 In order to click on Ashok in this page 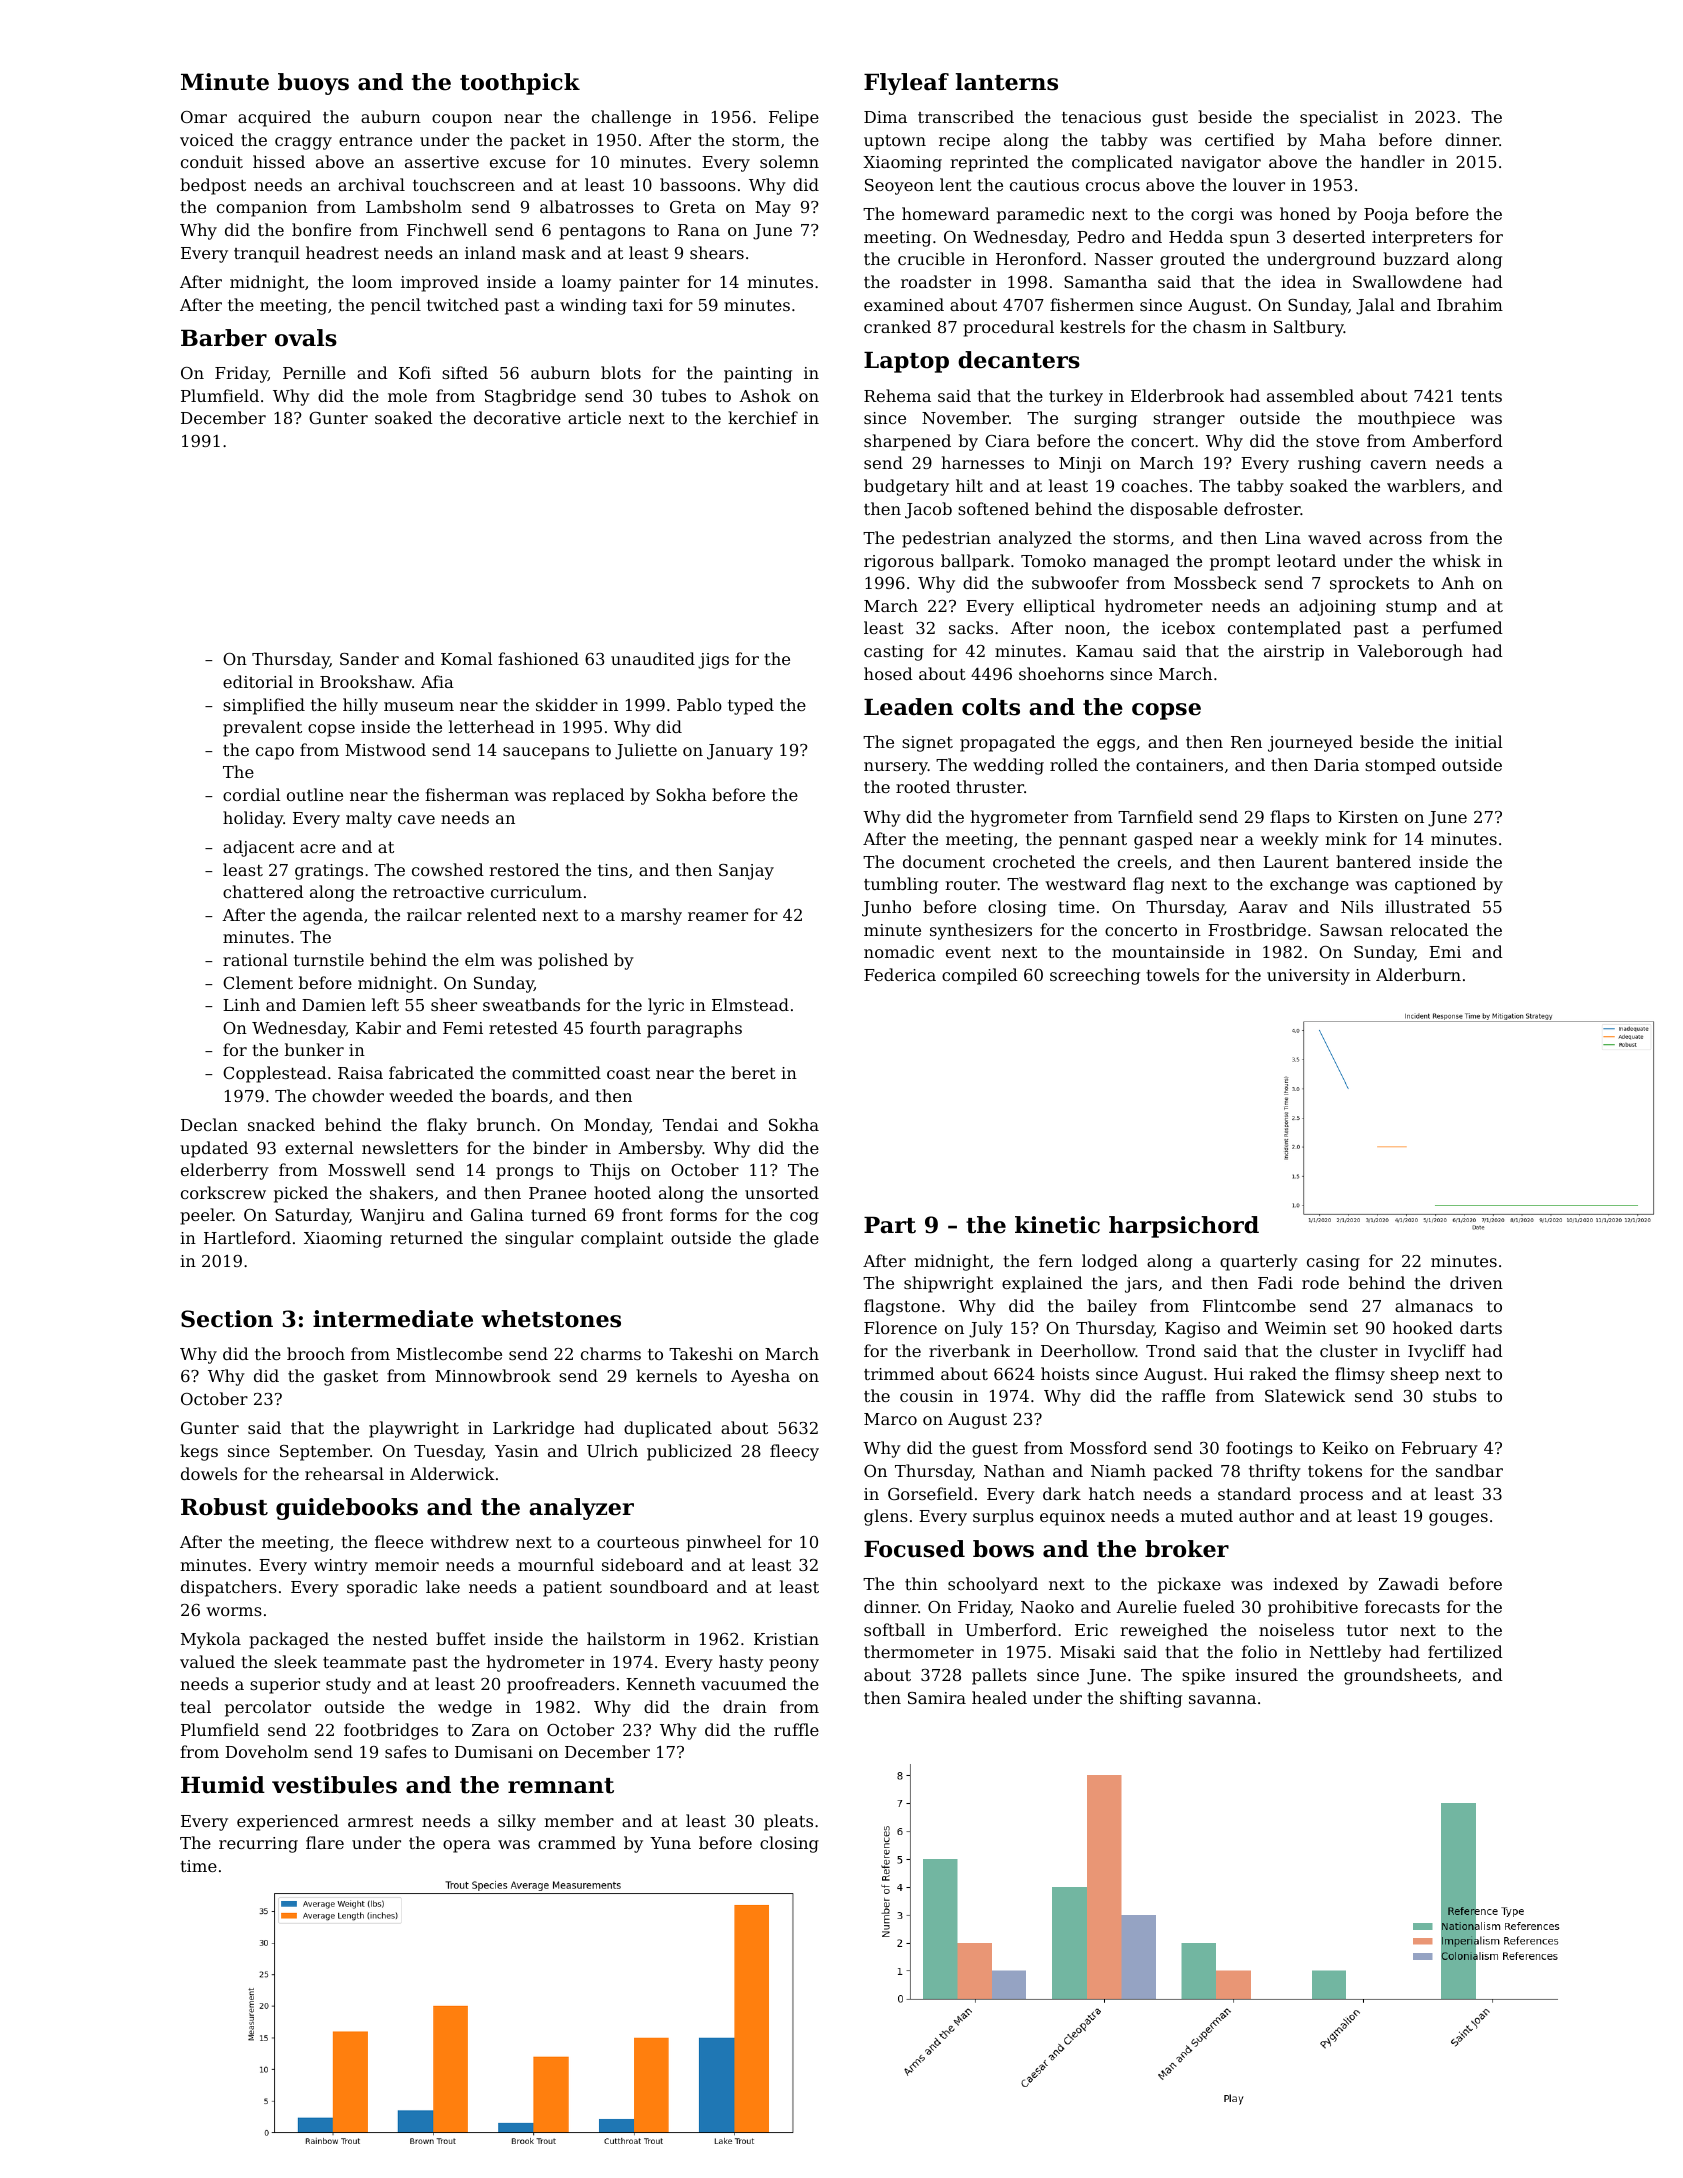, I will do `click(765, 395)`.
